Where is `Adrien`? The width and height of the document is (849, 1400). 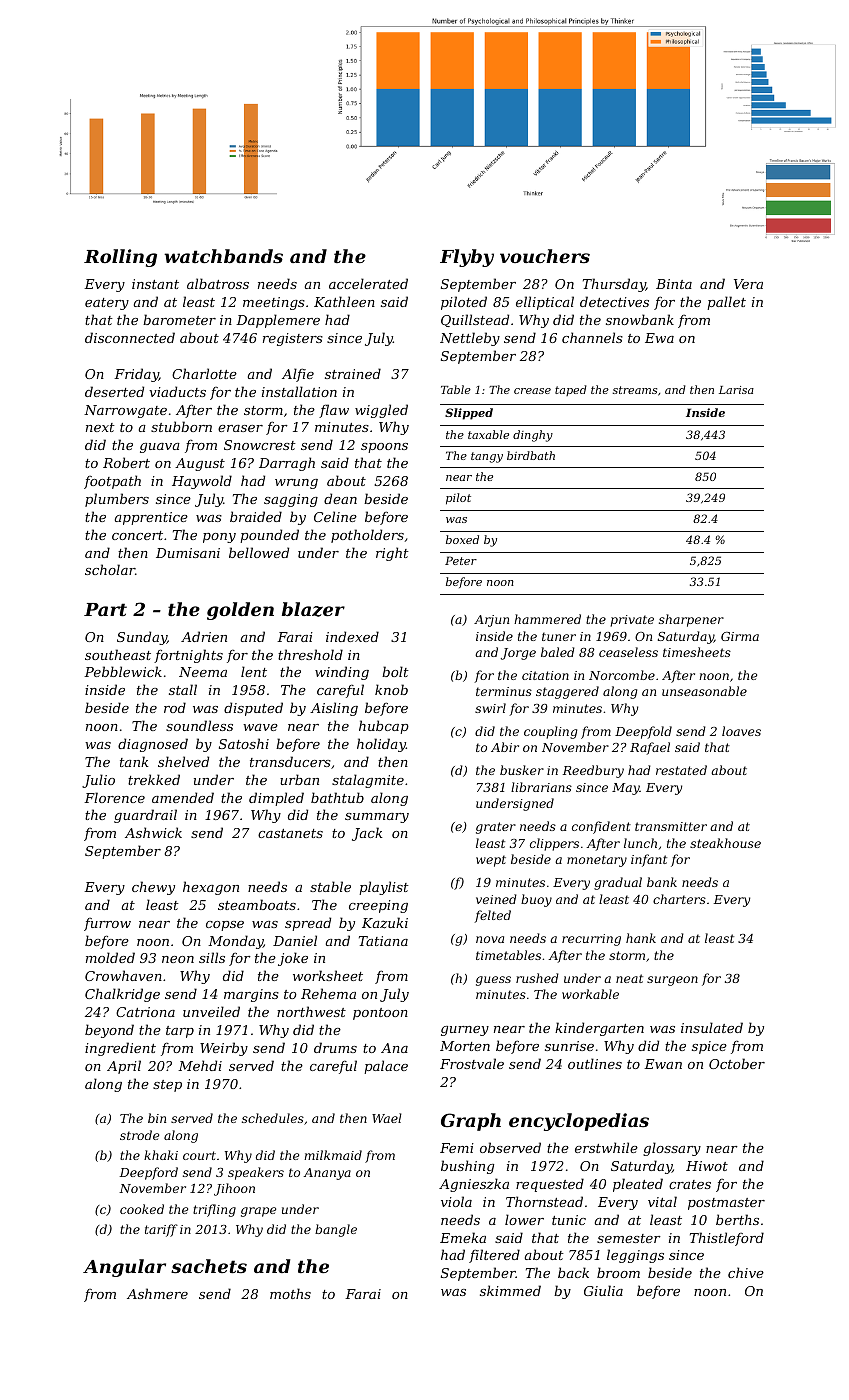 Adrien is located at coordinates (204, 636).
